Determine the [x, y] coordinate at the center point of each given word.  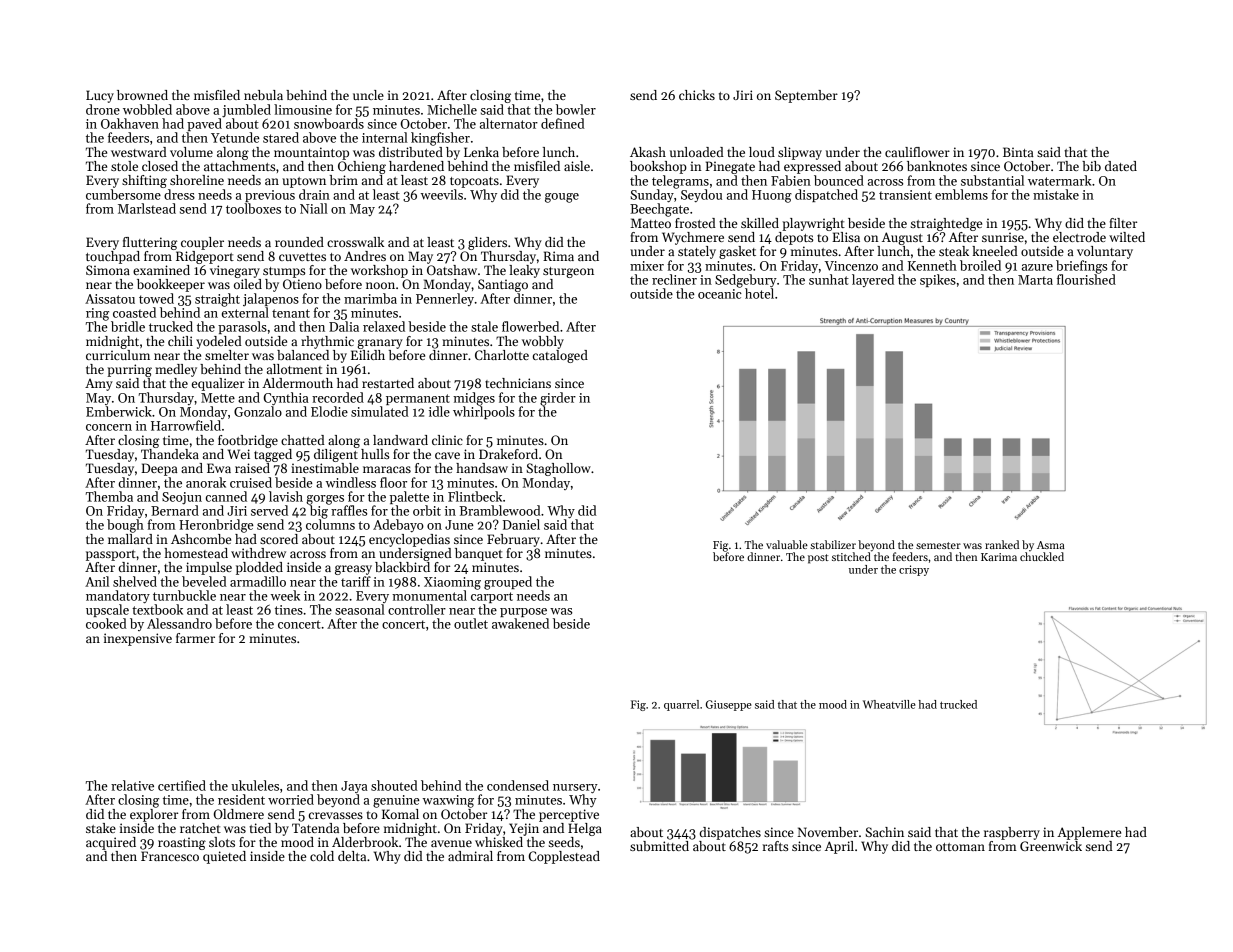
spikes [938, 280]
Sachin [884, 832]
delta [352, 856]
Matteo [651, 223]
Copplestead [564, 857]
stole [124, 166]
